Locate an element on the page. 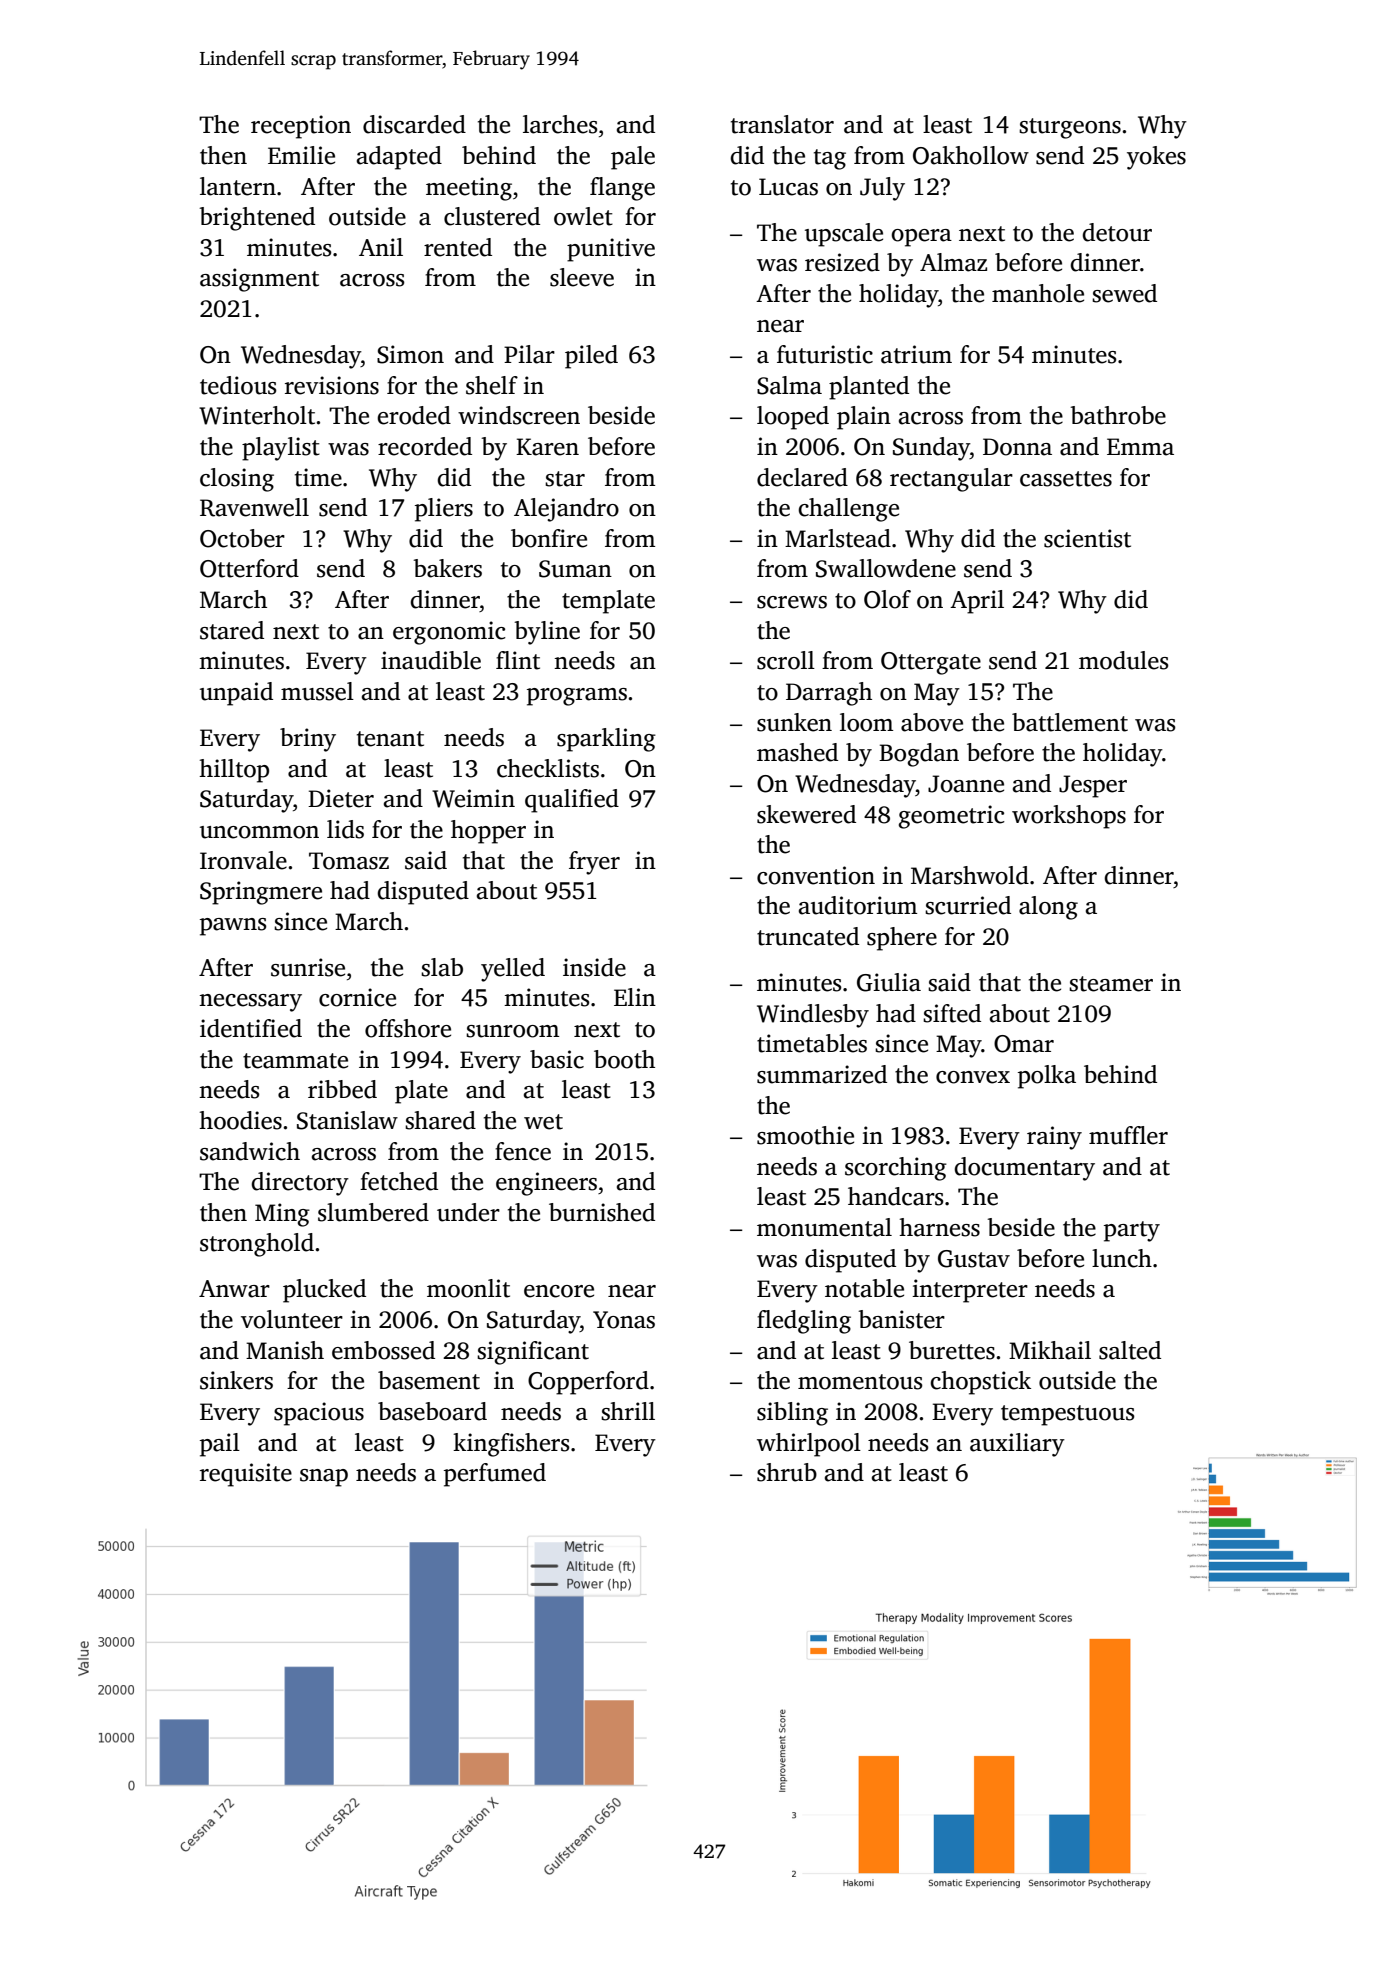 The image size is (1386, 1969). discarded is located at coordinates (414, 124).
